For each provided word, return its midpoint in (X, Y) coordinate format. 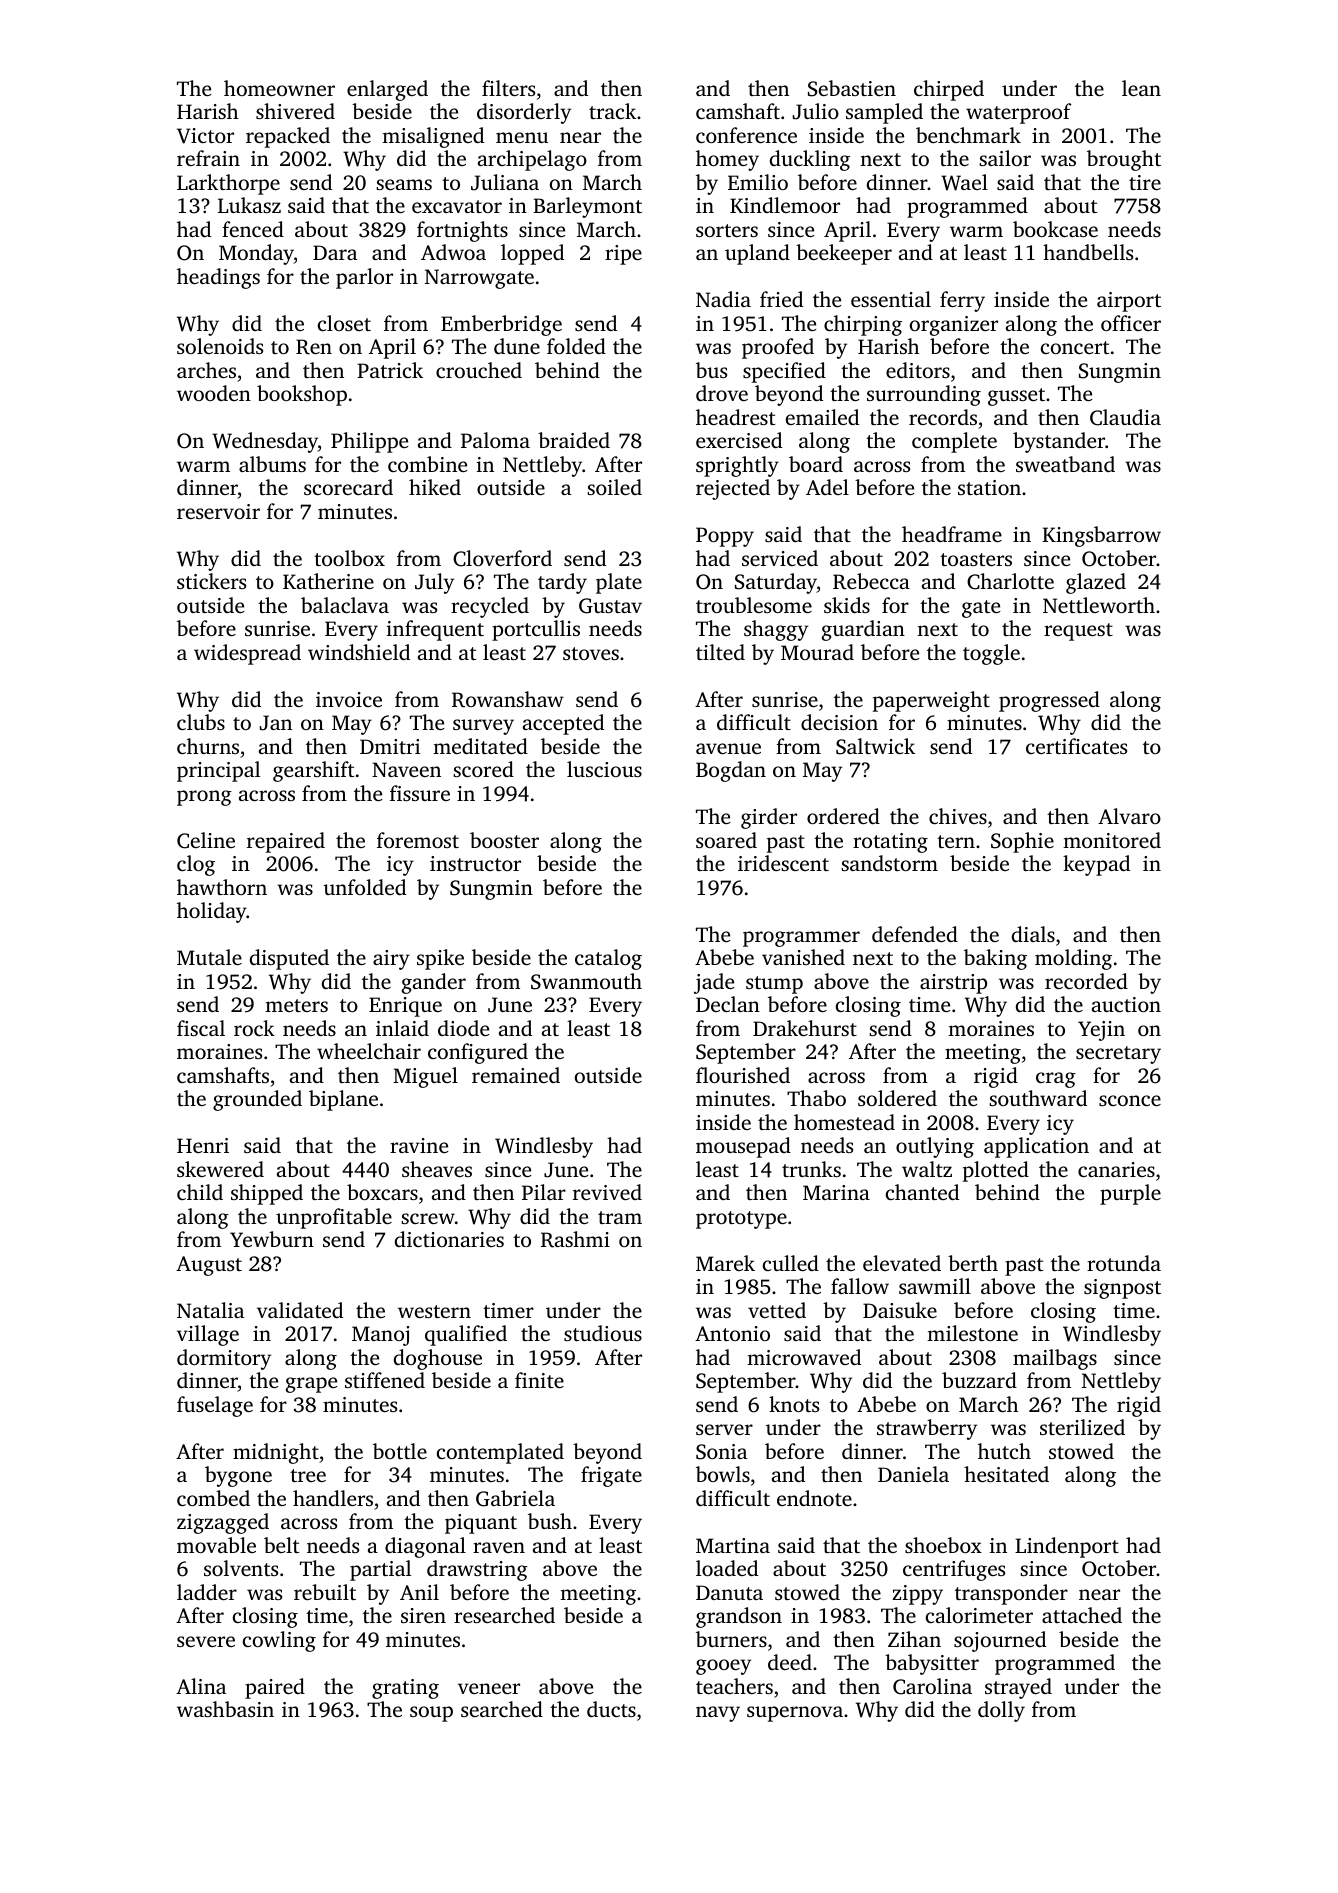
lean (1141, 88)
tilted (720, 652)
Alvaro (1129, 816)
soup (431, 1714)
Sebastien (852, 88)
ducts (611, 1709)
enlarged (387, 90)
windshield (359, 652)
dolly (1001, 1711)
